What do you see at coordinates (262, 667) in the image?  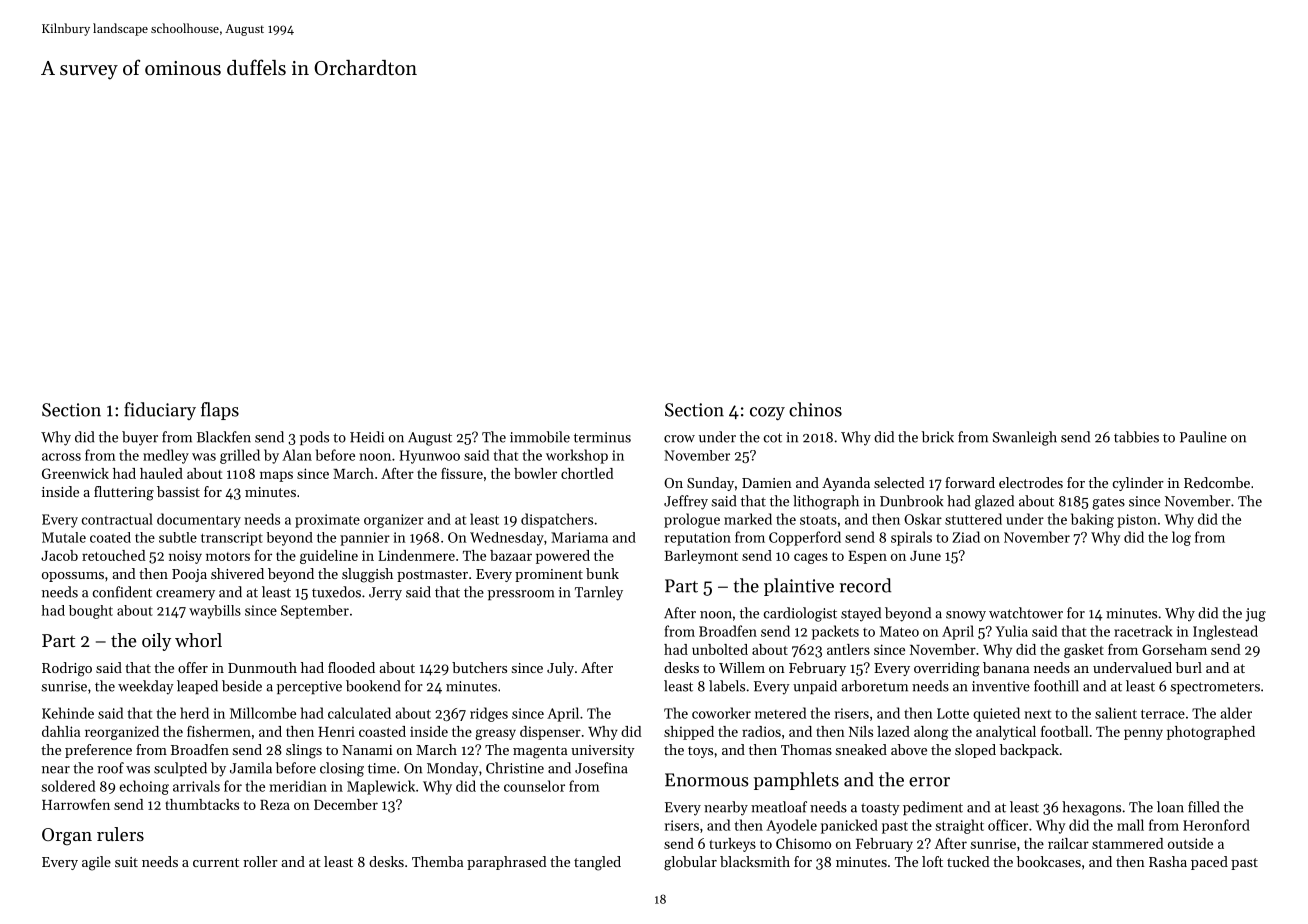 I see `Dunmouth` at bounding box center [262, 667].
